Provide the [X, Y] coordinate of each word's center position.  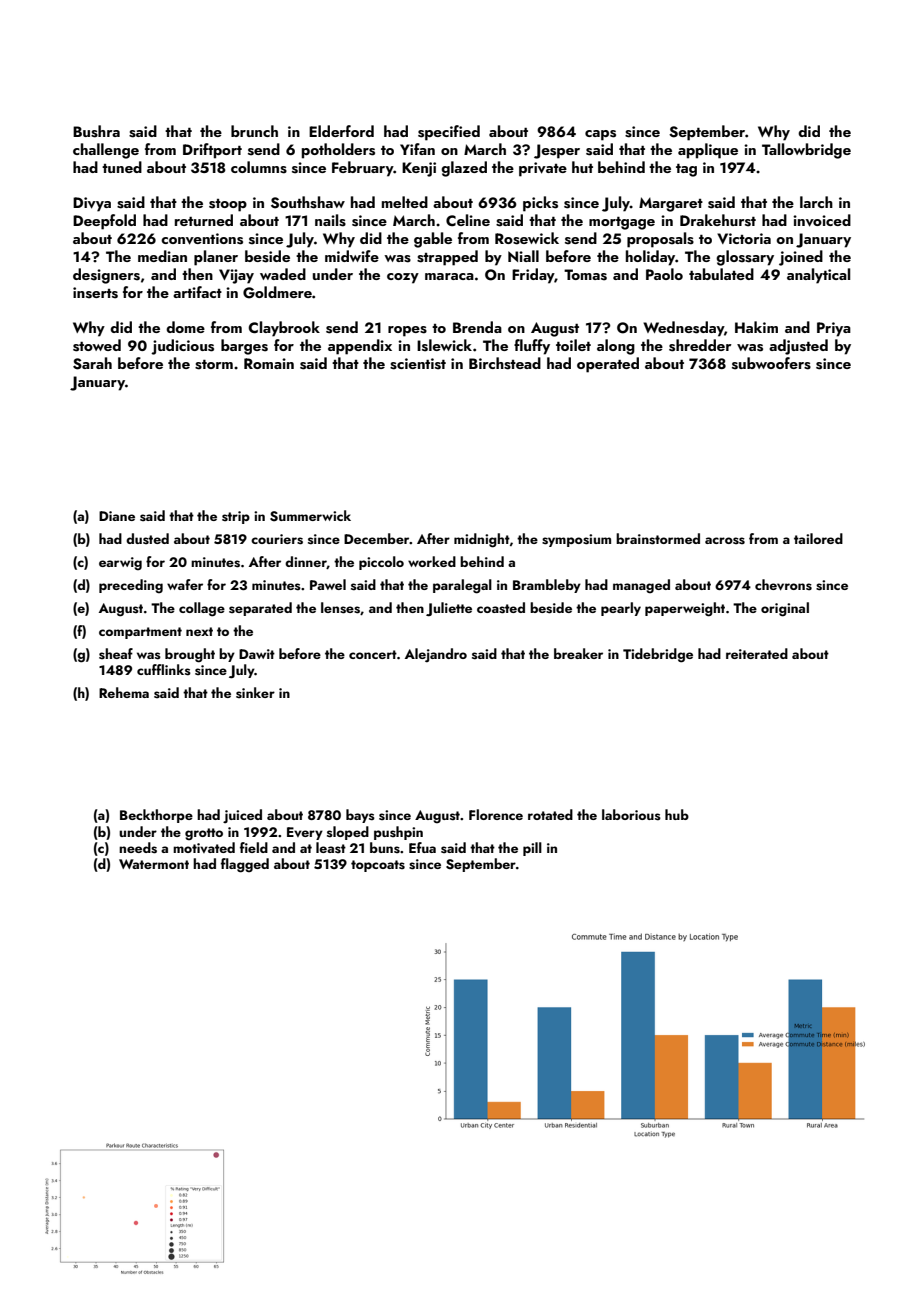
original [785, 609]
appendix [360, 347]
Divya [92, 204]
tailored [818, 538]
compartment [140, 633]
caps [600, 135]
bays [360, 816]
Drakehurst [718, 220]
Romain [269, 363]
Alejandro [436, 655]
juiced [242, 816]
